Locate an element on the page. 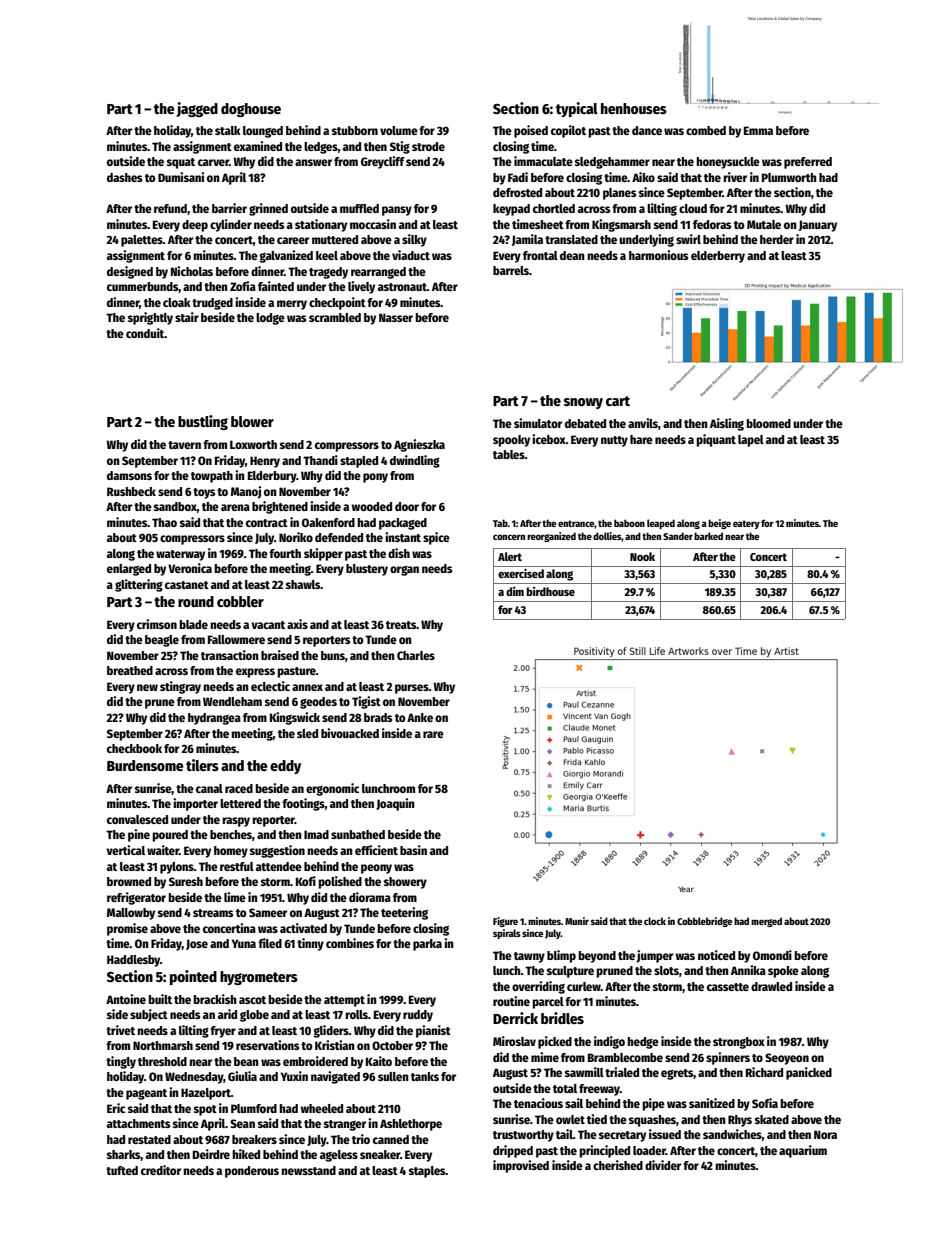 The height and width of the page is (1233, 952). refund is located at coordinates (170, 208).
